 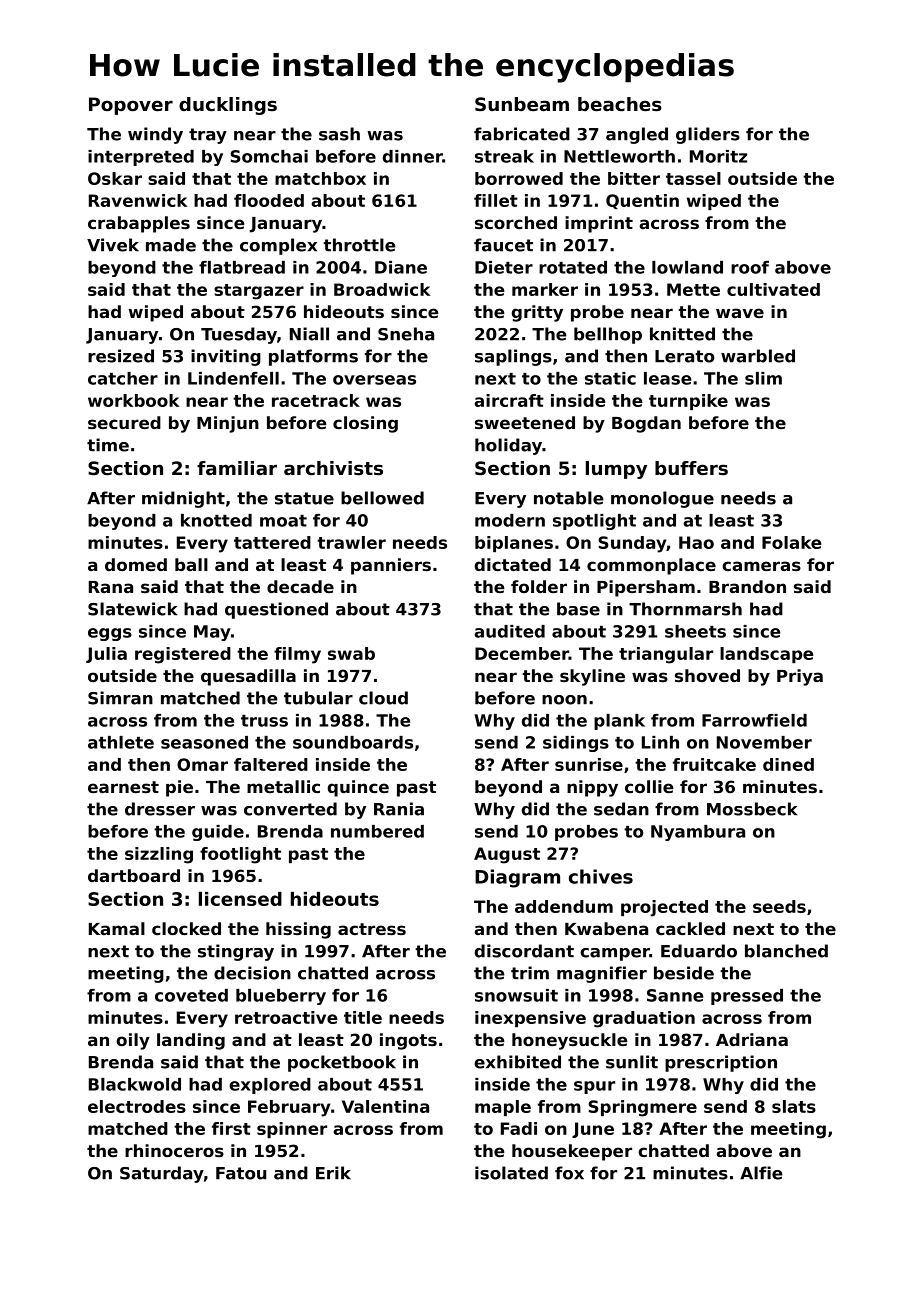 I want to click on isolated, so click(x=511, y=1173).
